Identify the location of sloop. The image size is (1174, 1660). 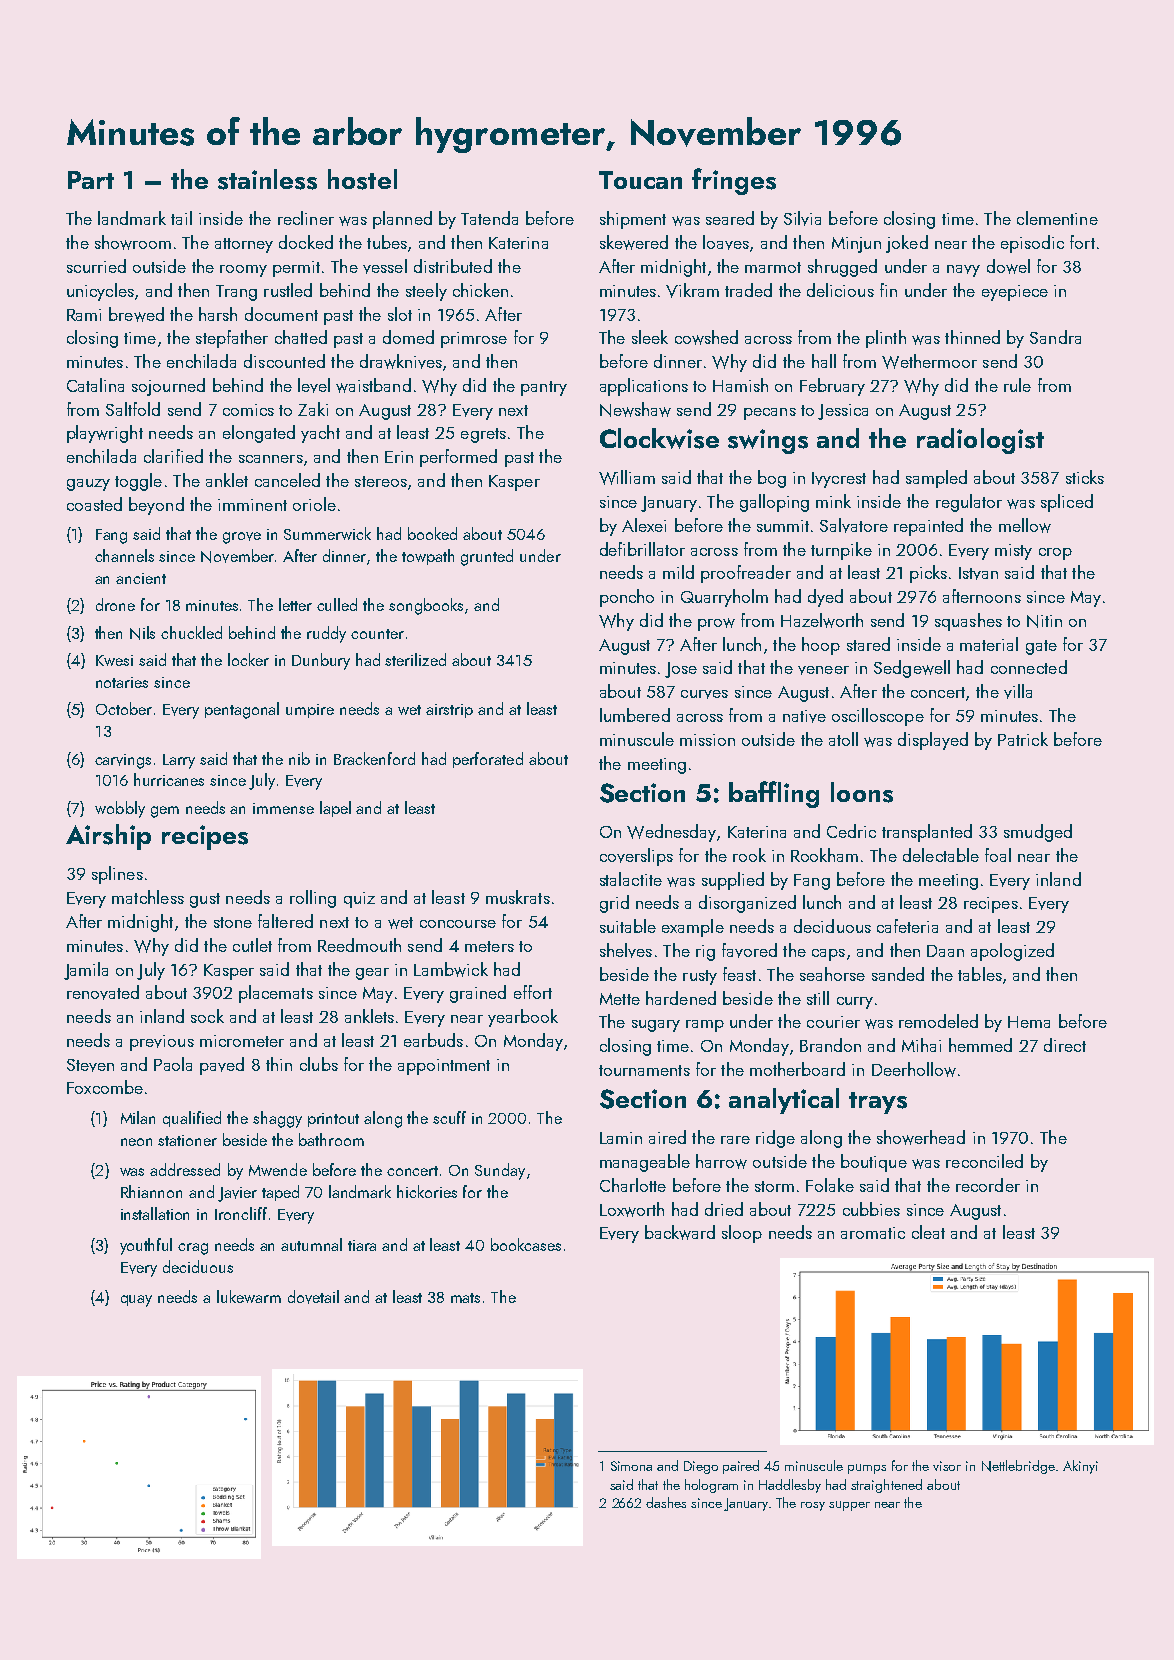
(742, 1234).
